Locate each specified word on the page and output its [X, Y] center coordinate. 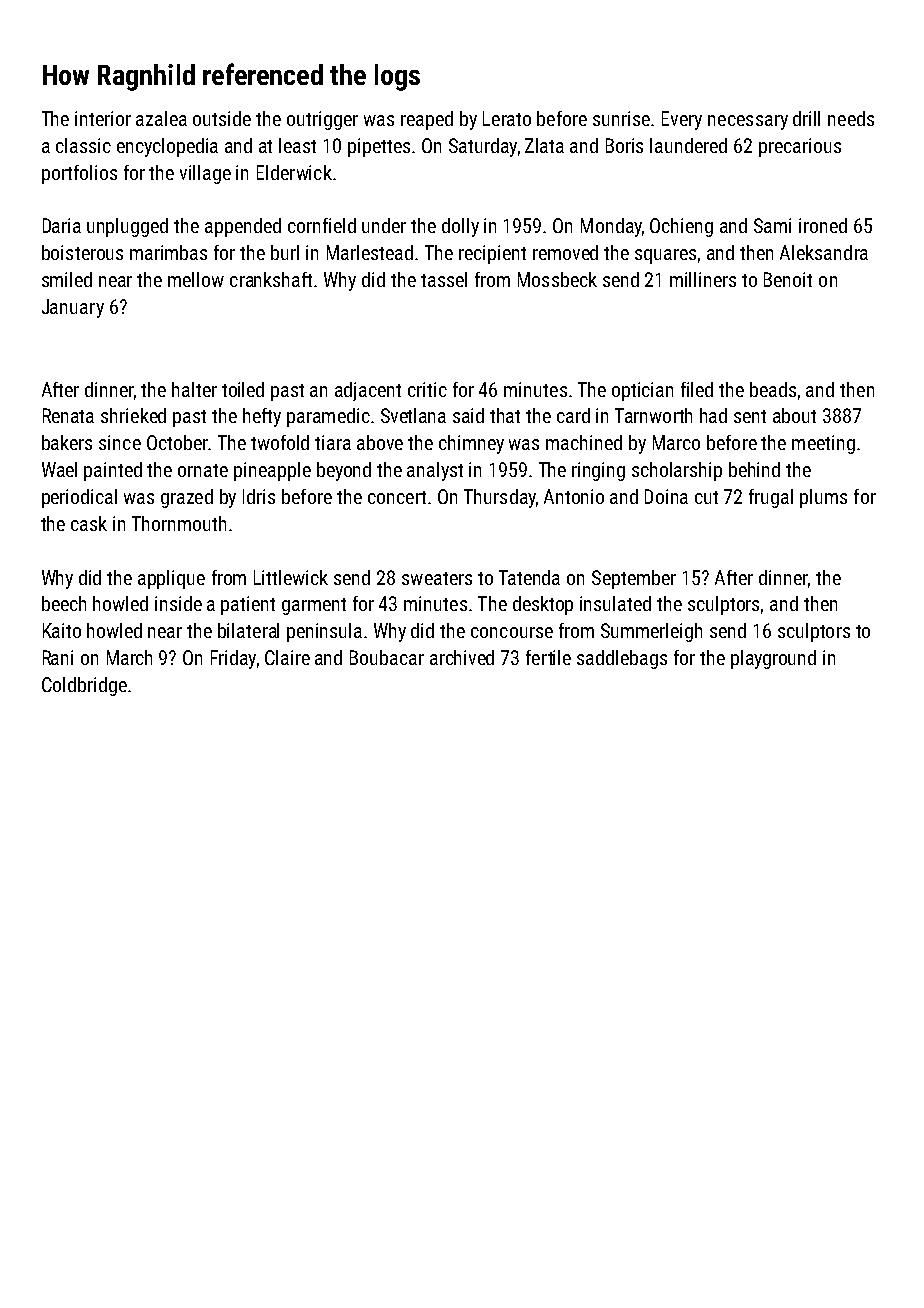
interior [103, 118]
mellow [196, 279]
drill [806, 118]
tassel [444, 279]
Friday [233, 659]
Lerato [507, 118]
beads [773, 389]
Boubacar [387, 657]
